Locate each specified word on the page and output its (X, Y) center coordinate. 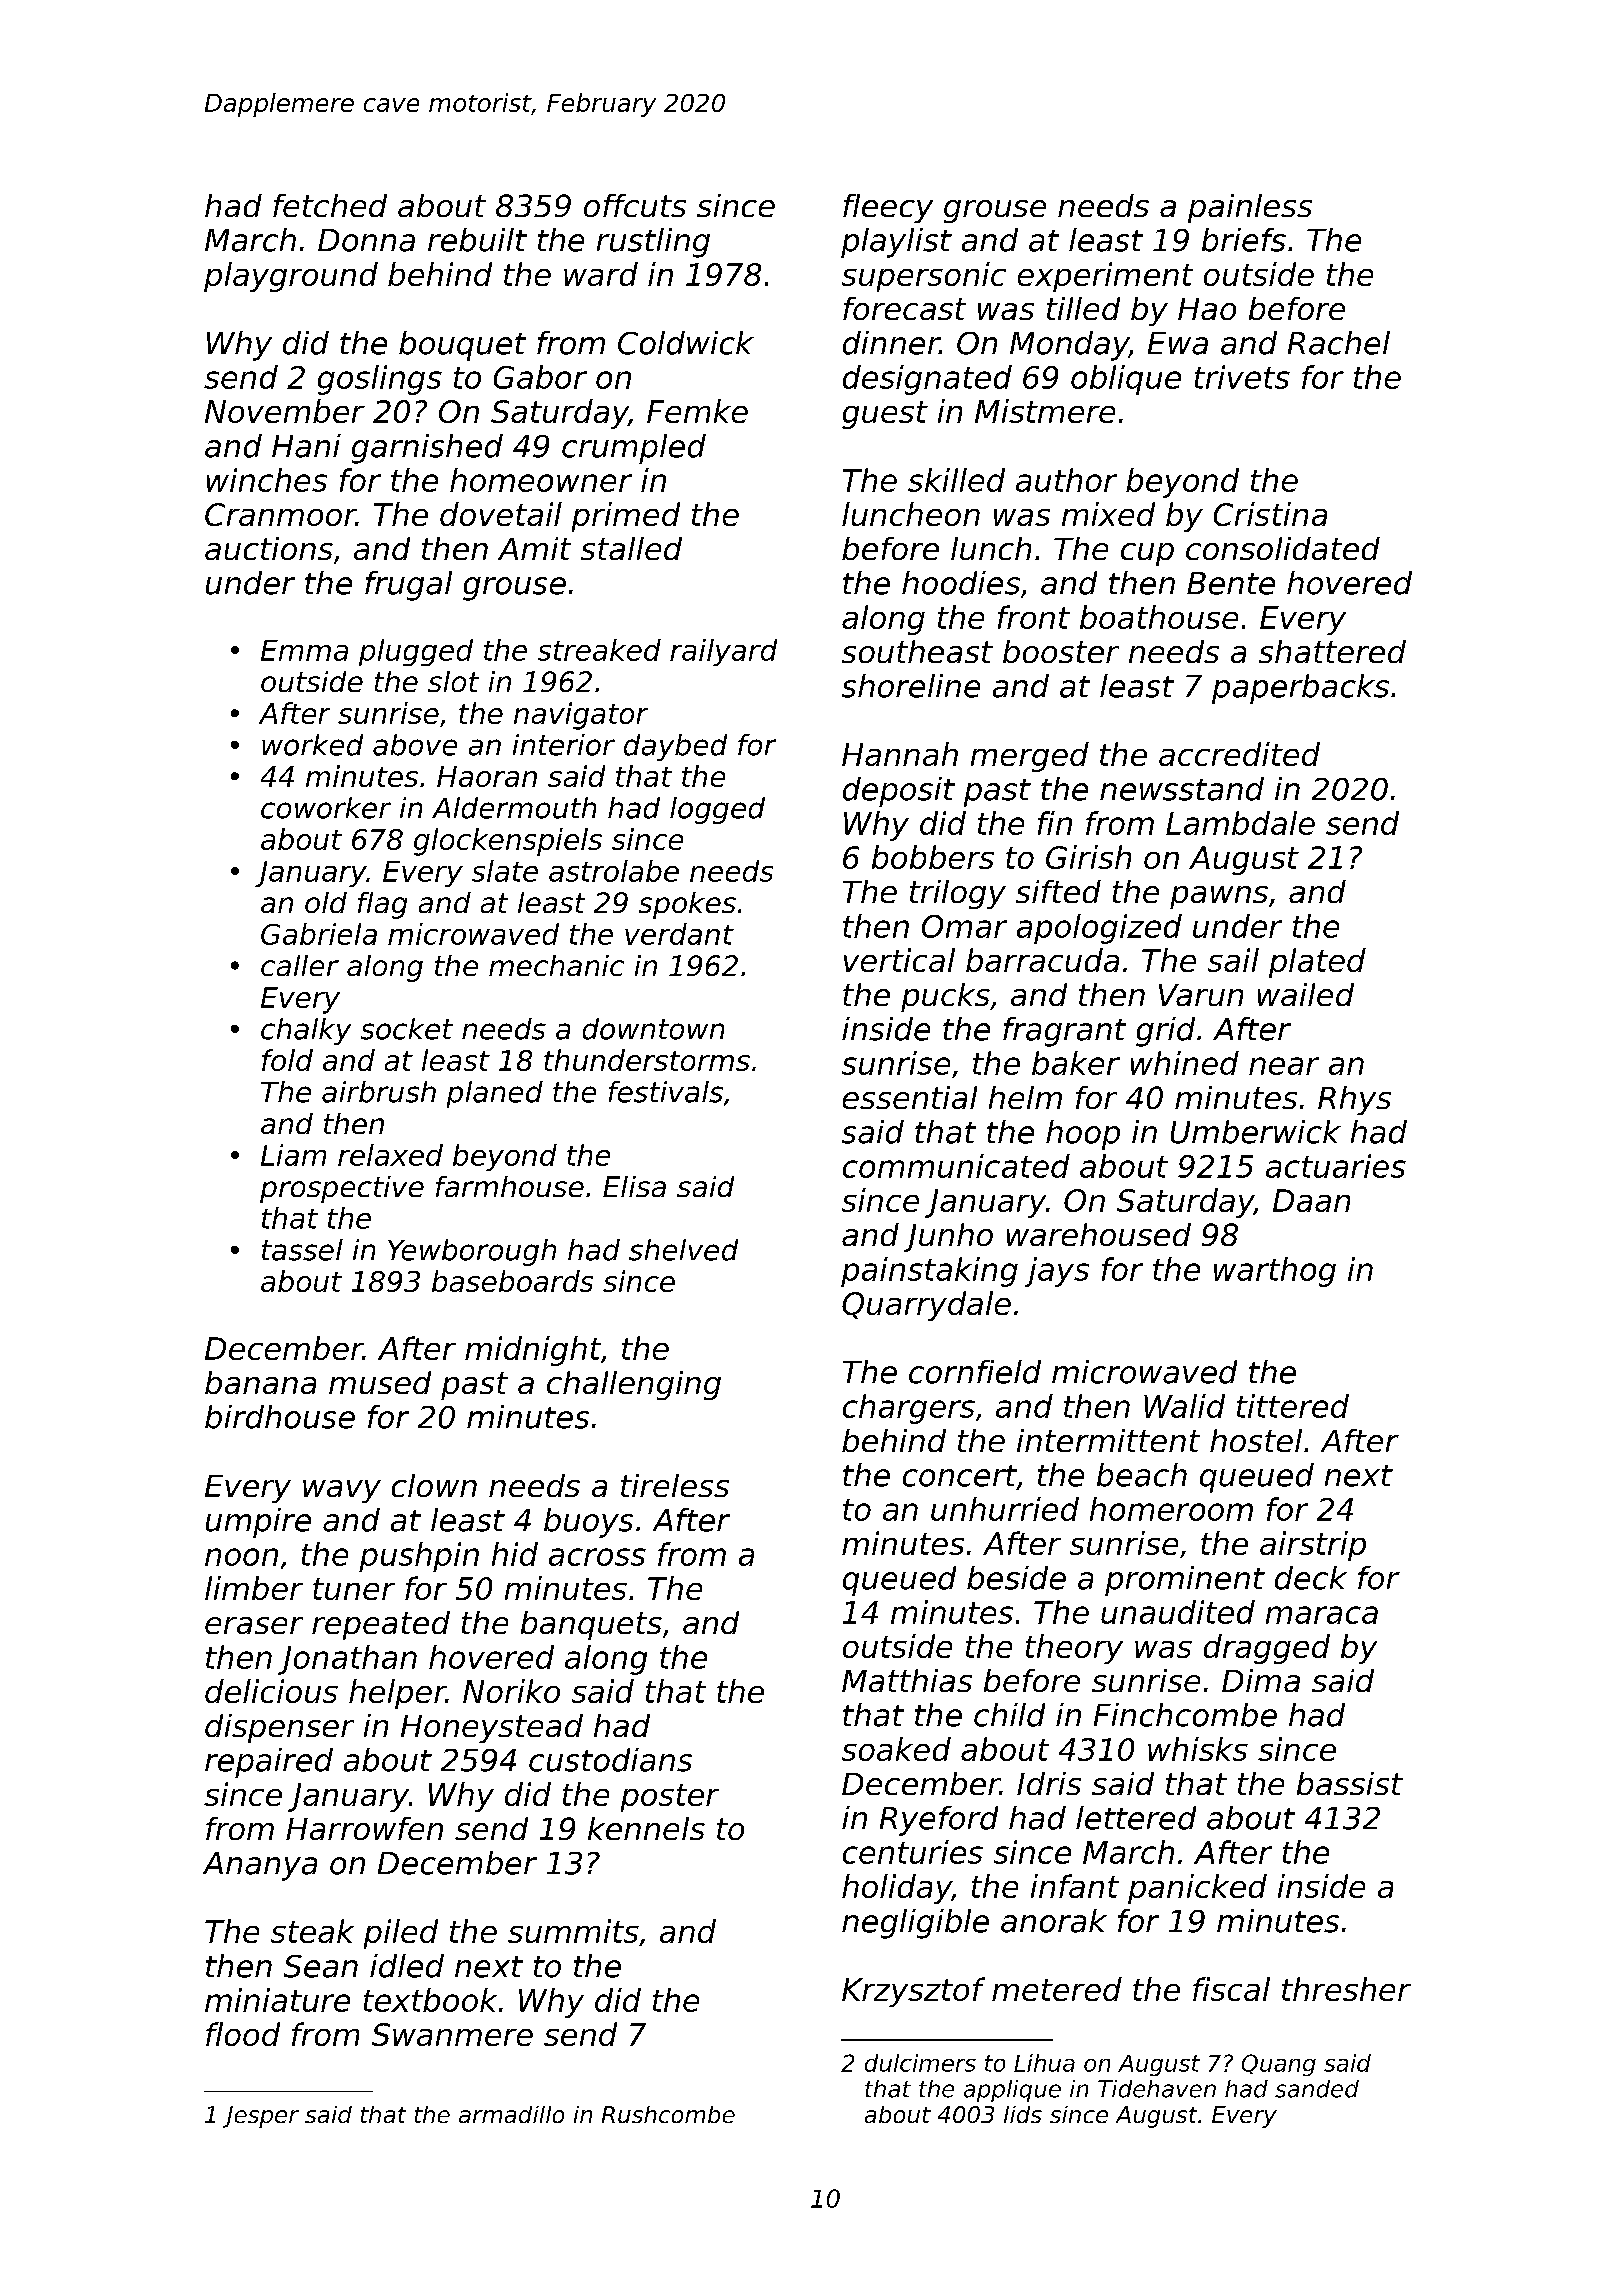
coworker (326, 808)
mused (380, 1382)
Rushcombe (668, 2114)
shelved (683, 1250)
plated (1317, 963)
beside (1016, 1578)
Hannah (900, 754)
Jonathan (347, 1660)
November (285, 411)
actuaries (1336, 1166)
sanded (1317, 2089)
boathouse (1159, 617)
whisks (1198, 1749)
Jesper (261, 2117)
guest (885, 415)
